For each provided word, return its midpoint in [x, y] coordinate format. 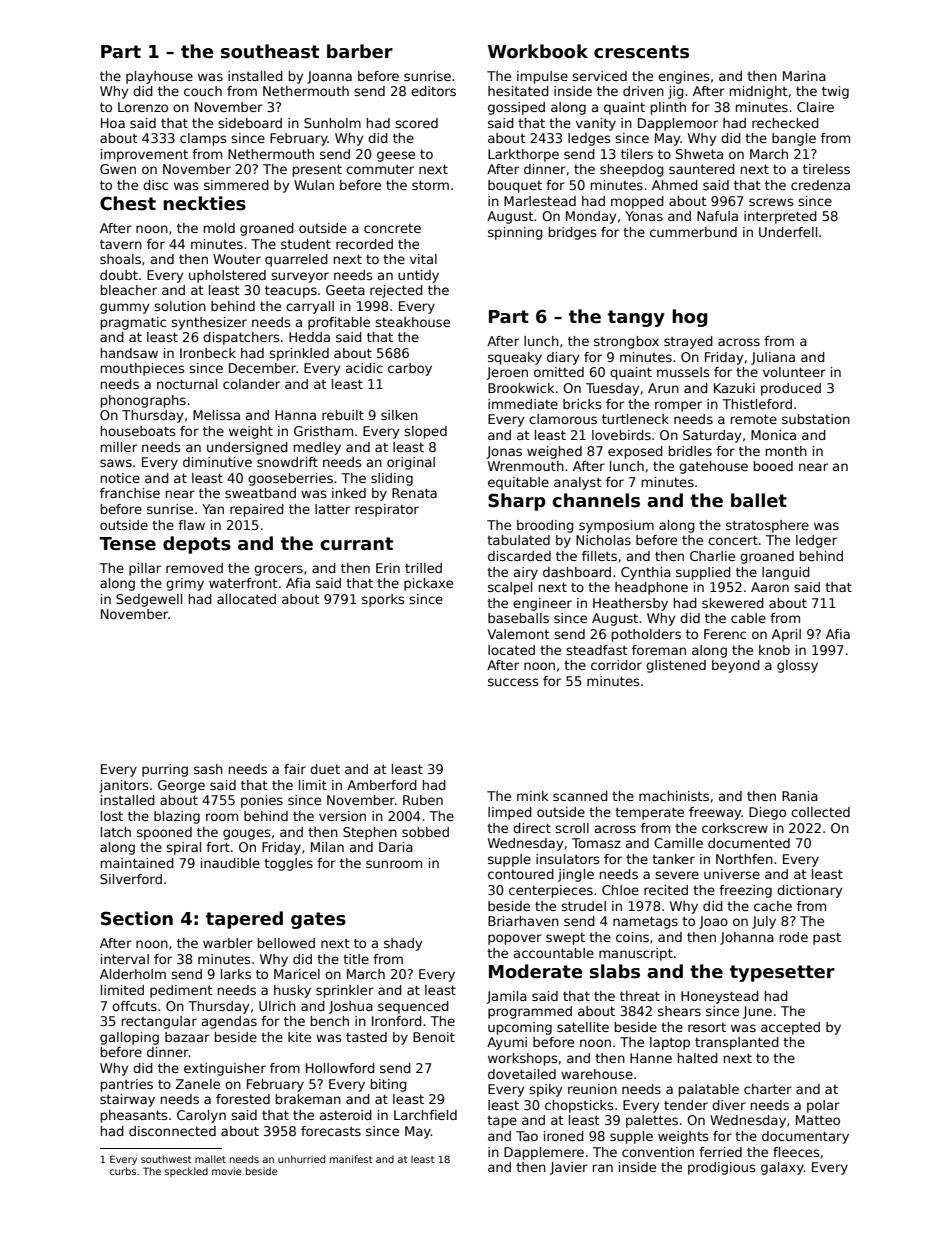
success [513, 682]
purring [165, 770]
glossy [797, 666]
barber [360, 51]
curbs [123, 1171]
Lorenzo [143, 107]
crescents [641, 52]
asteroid [345, 1115]
